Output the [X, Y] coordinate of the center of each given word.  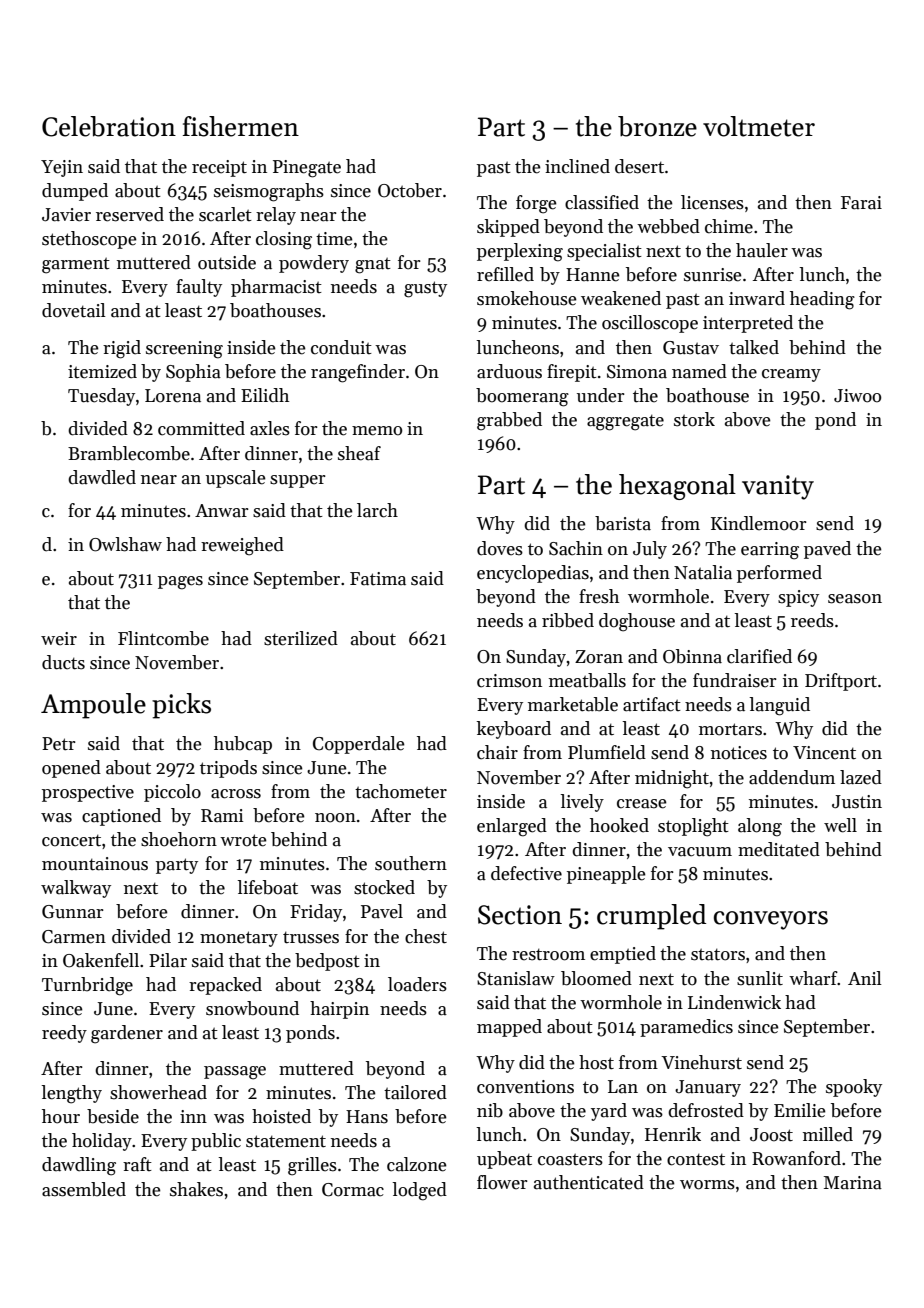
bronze [657, 126]
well [840, 825]
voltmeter [759, 126]
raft [137, 1164]
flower [502, 1182]
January [708, 1088]
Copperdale [359, 745]
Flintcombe [163, 638]
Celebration [109, 126]
